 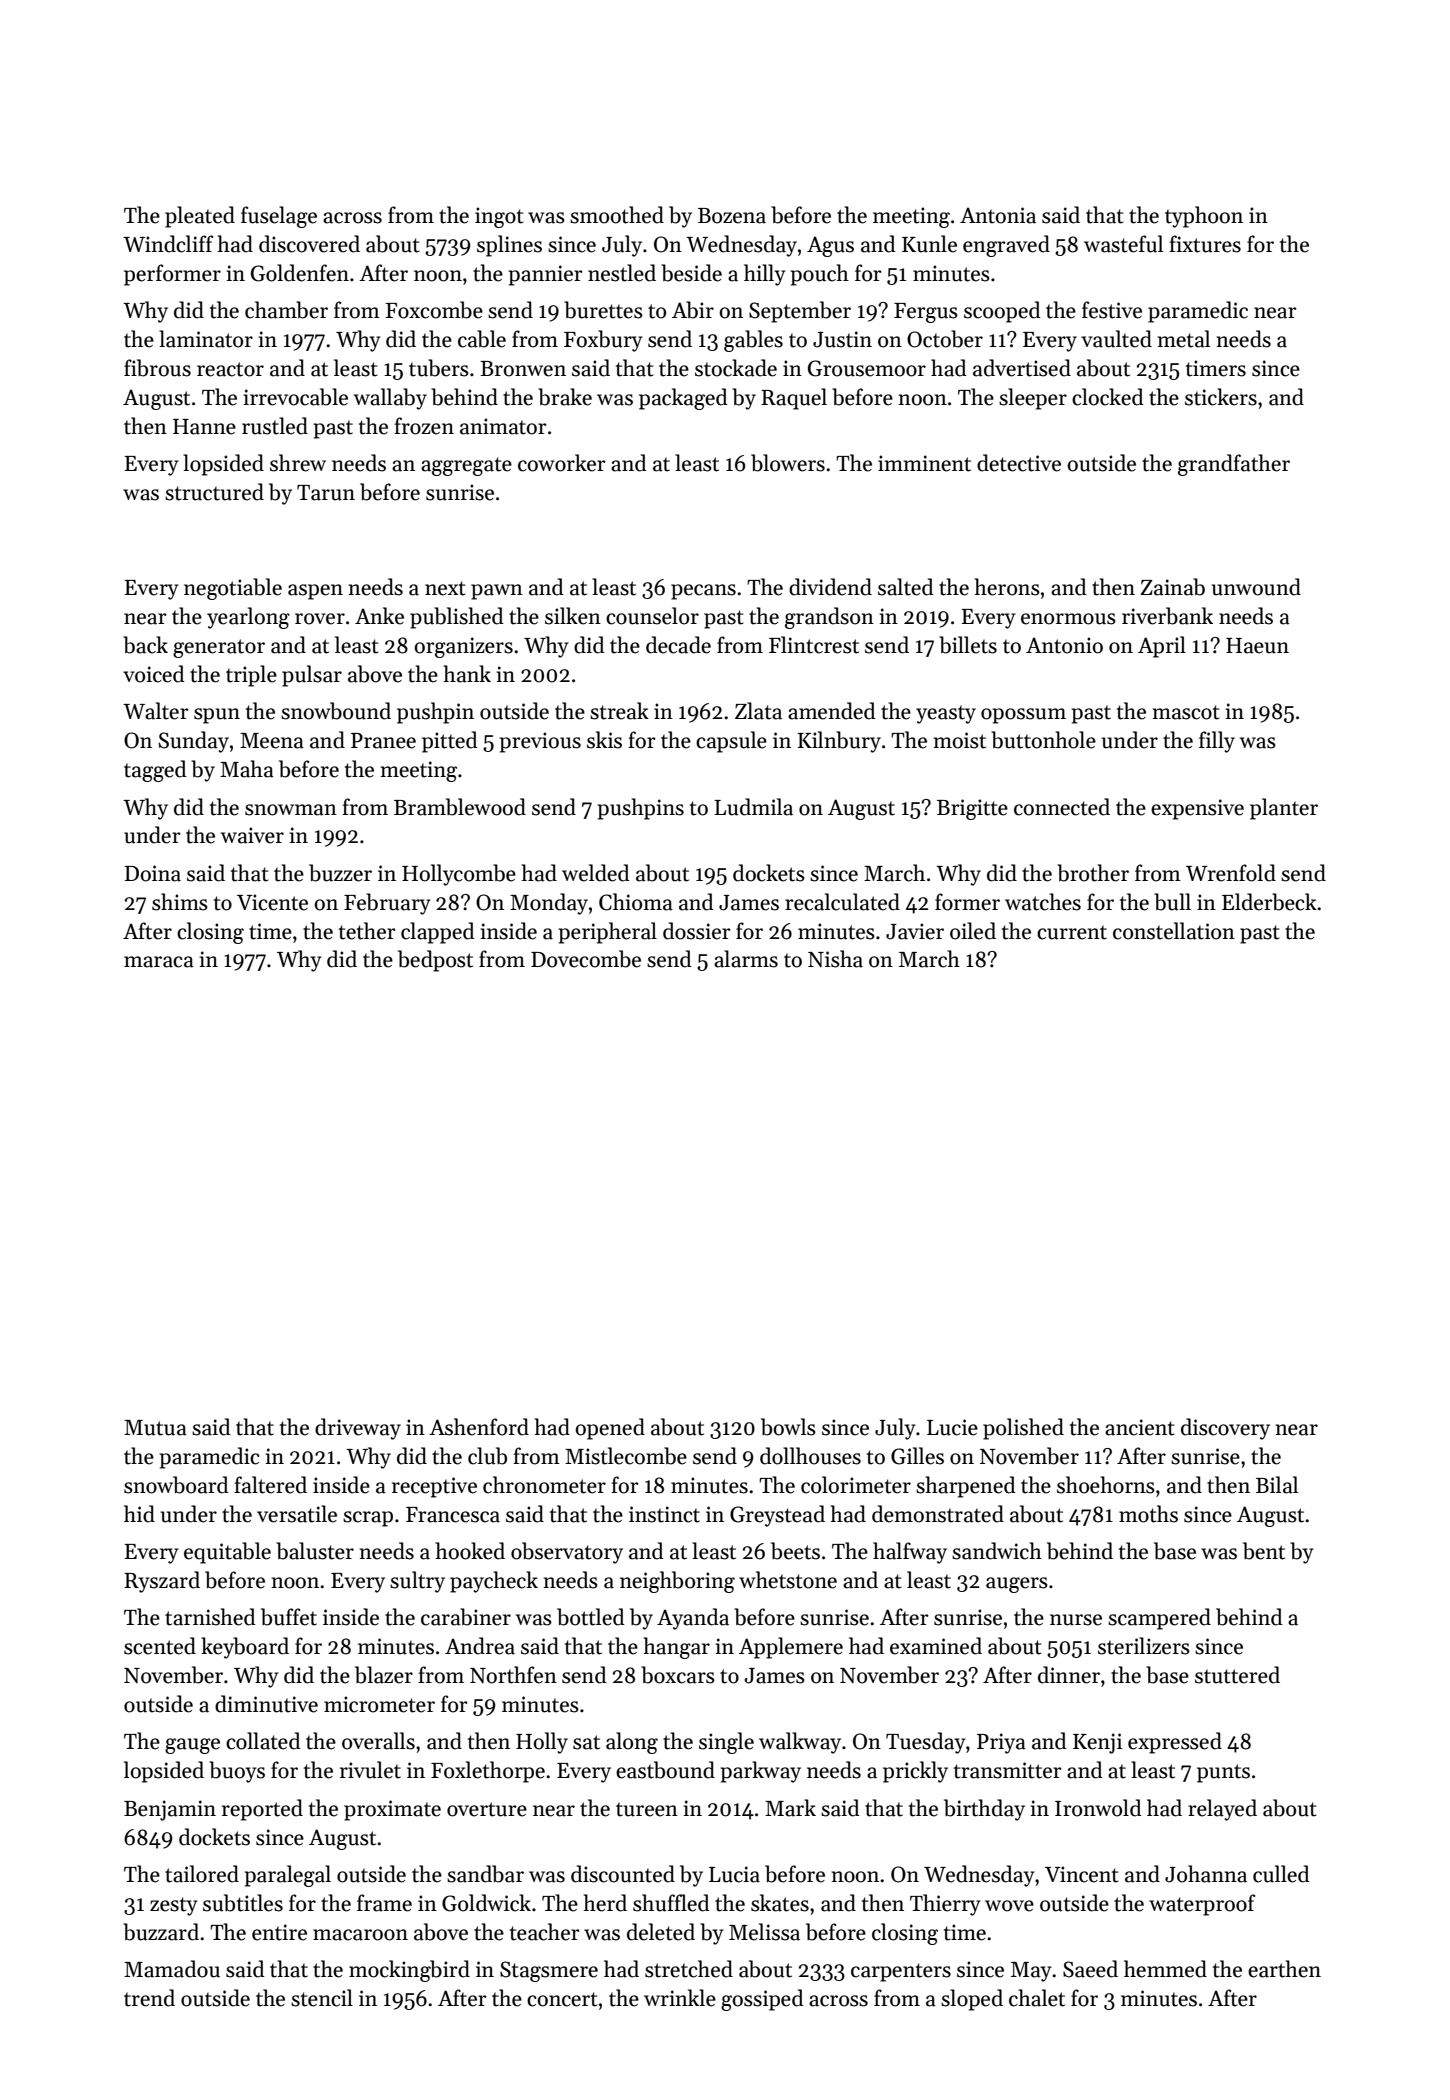 What do you see at coordinates (168, 244) in the screenshot?
I see `Windcliff` at bounding box center [168, 244].
